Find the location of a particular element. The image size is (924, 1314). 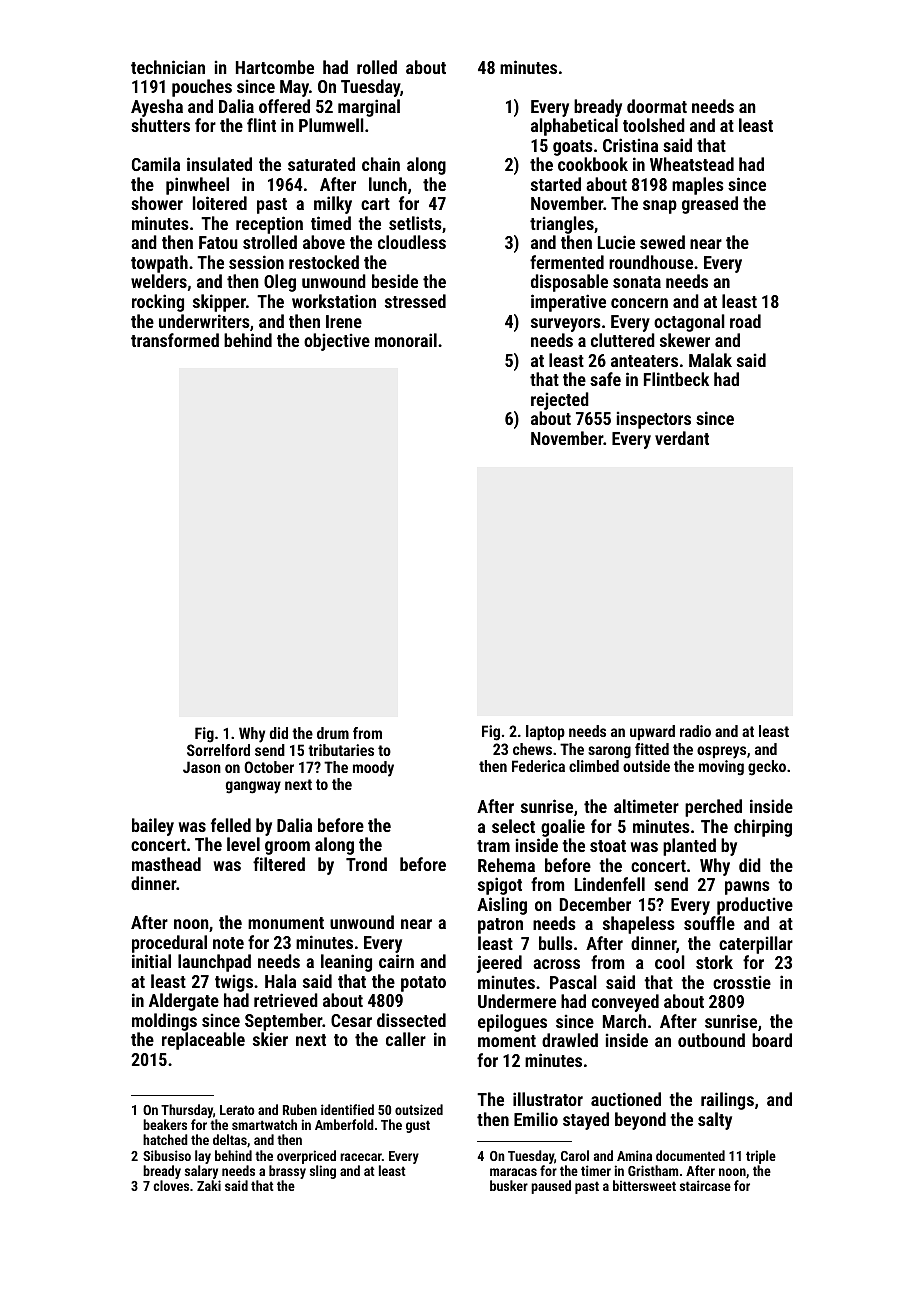

cloves is located at coordinates (171, 1185).
